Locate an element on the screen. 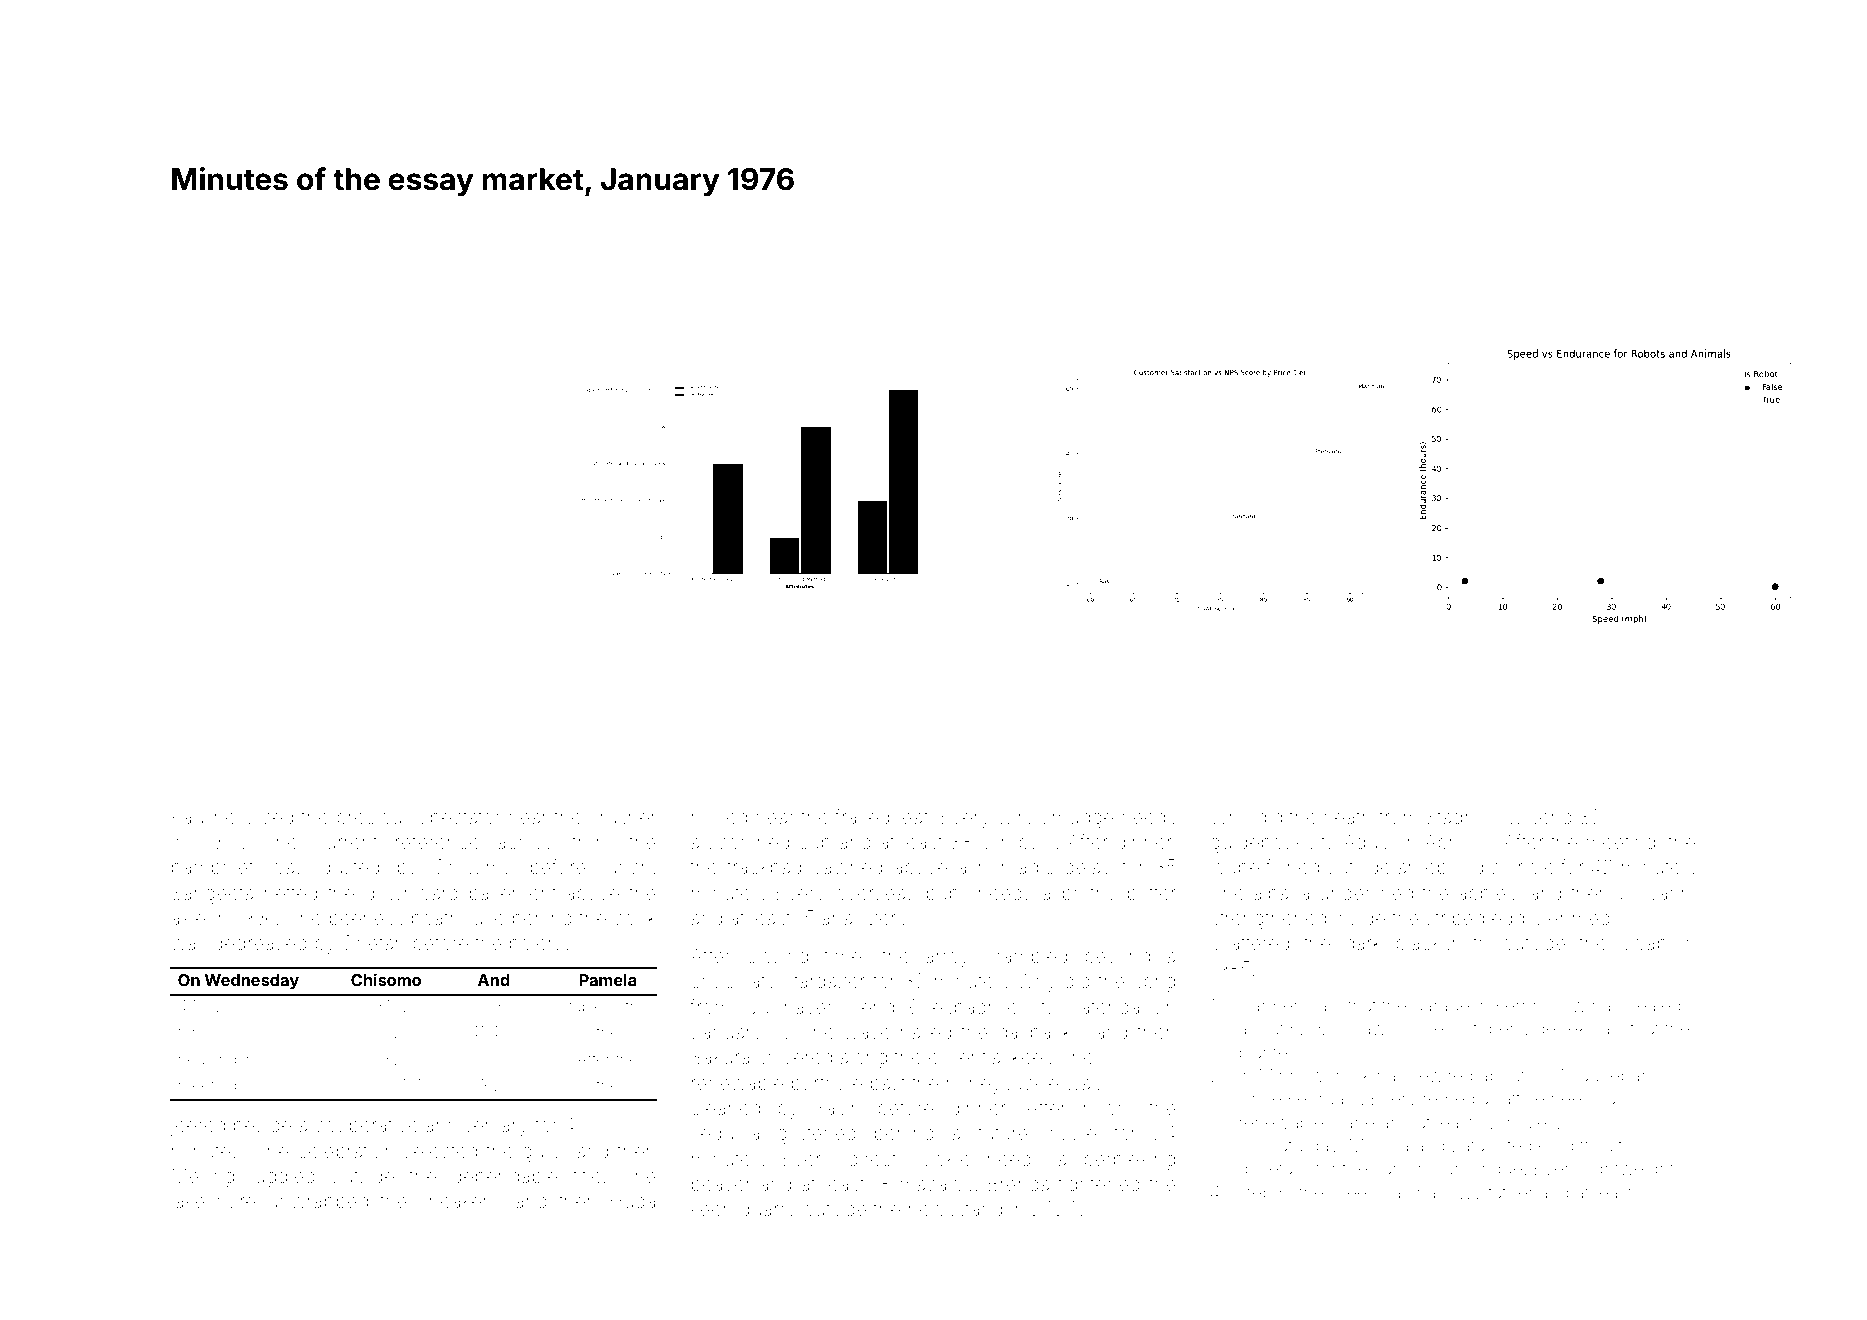 The width and height of the screenshot is (1867, 1320). hissed is located at coordinates (719, 817).
